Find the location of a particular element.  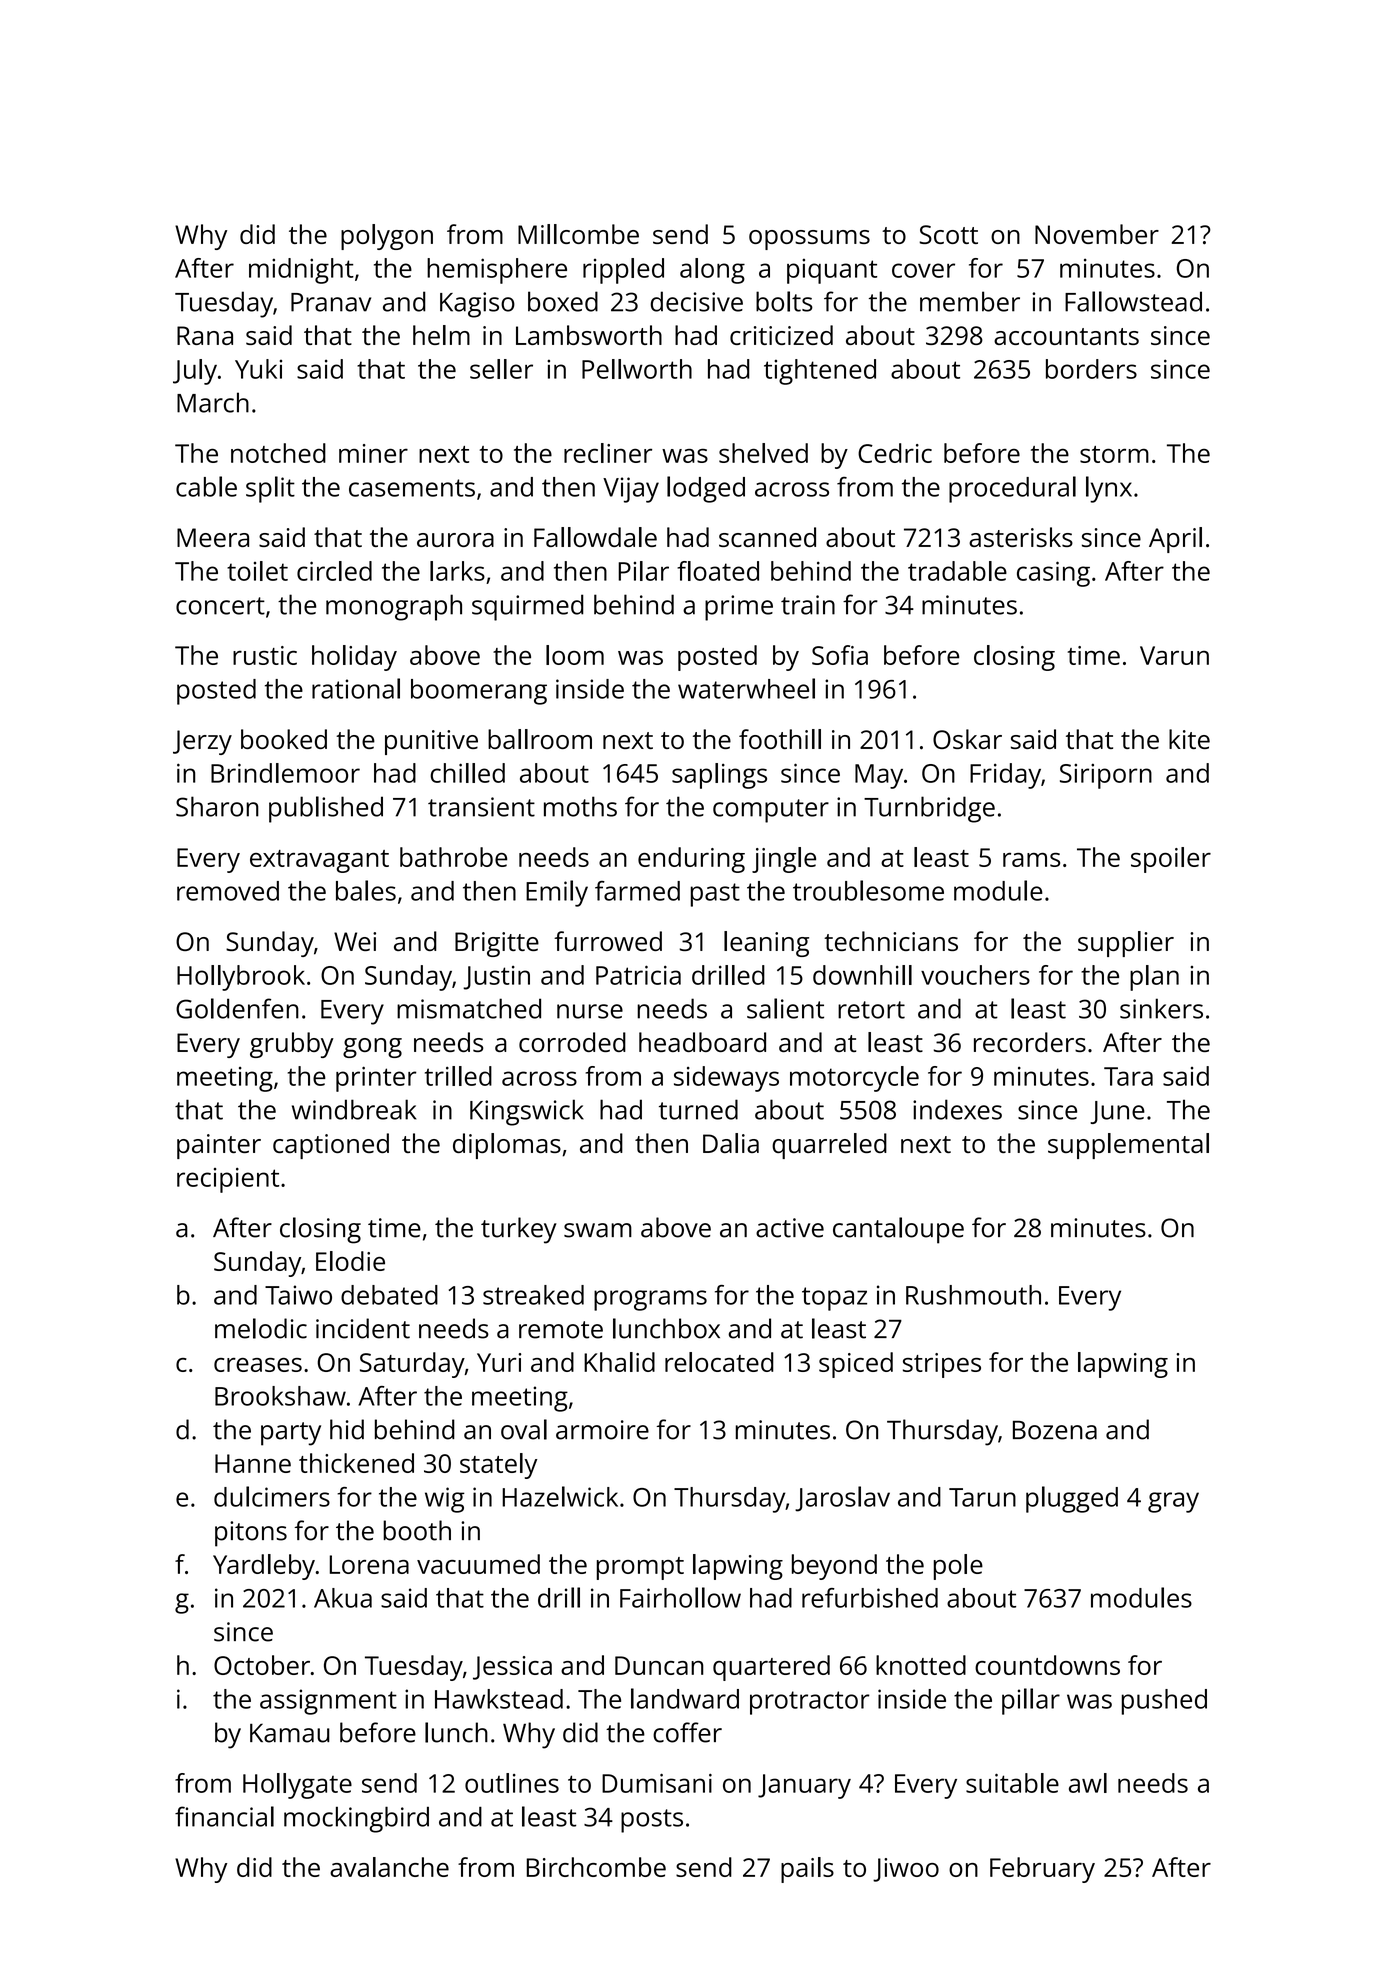

active is located at coordinates (790, 1228).
